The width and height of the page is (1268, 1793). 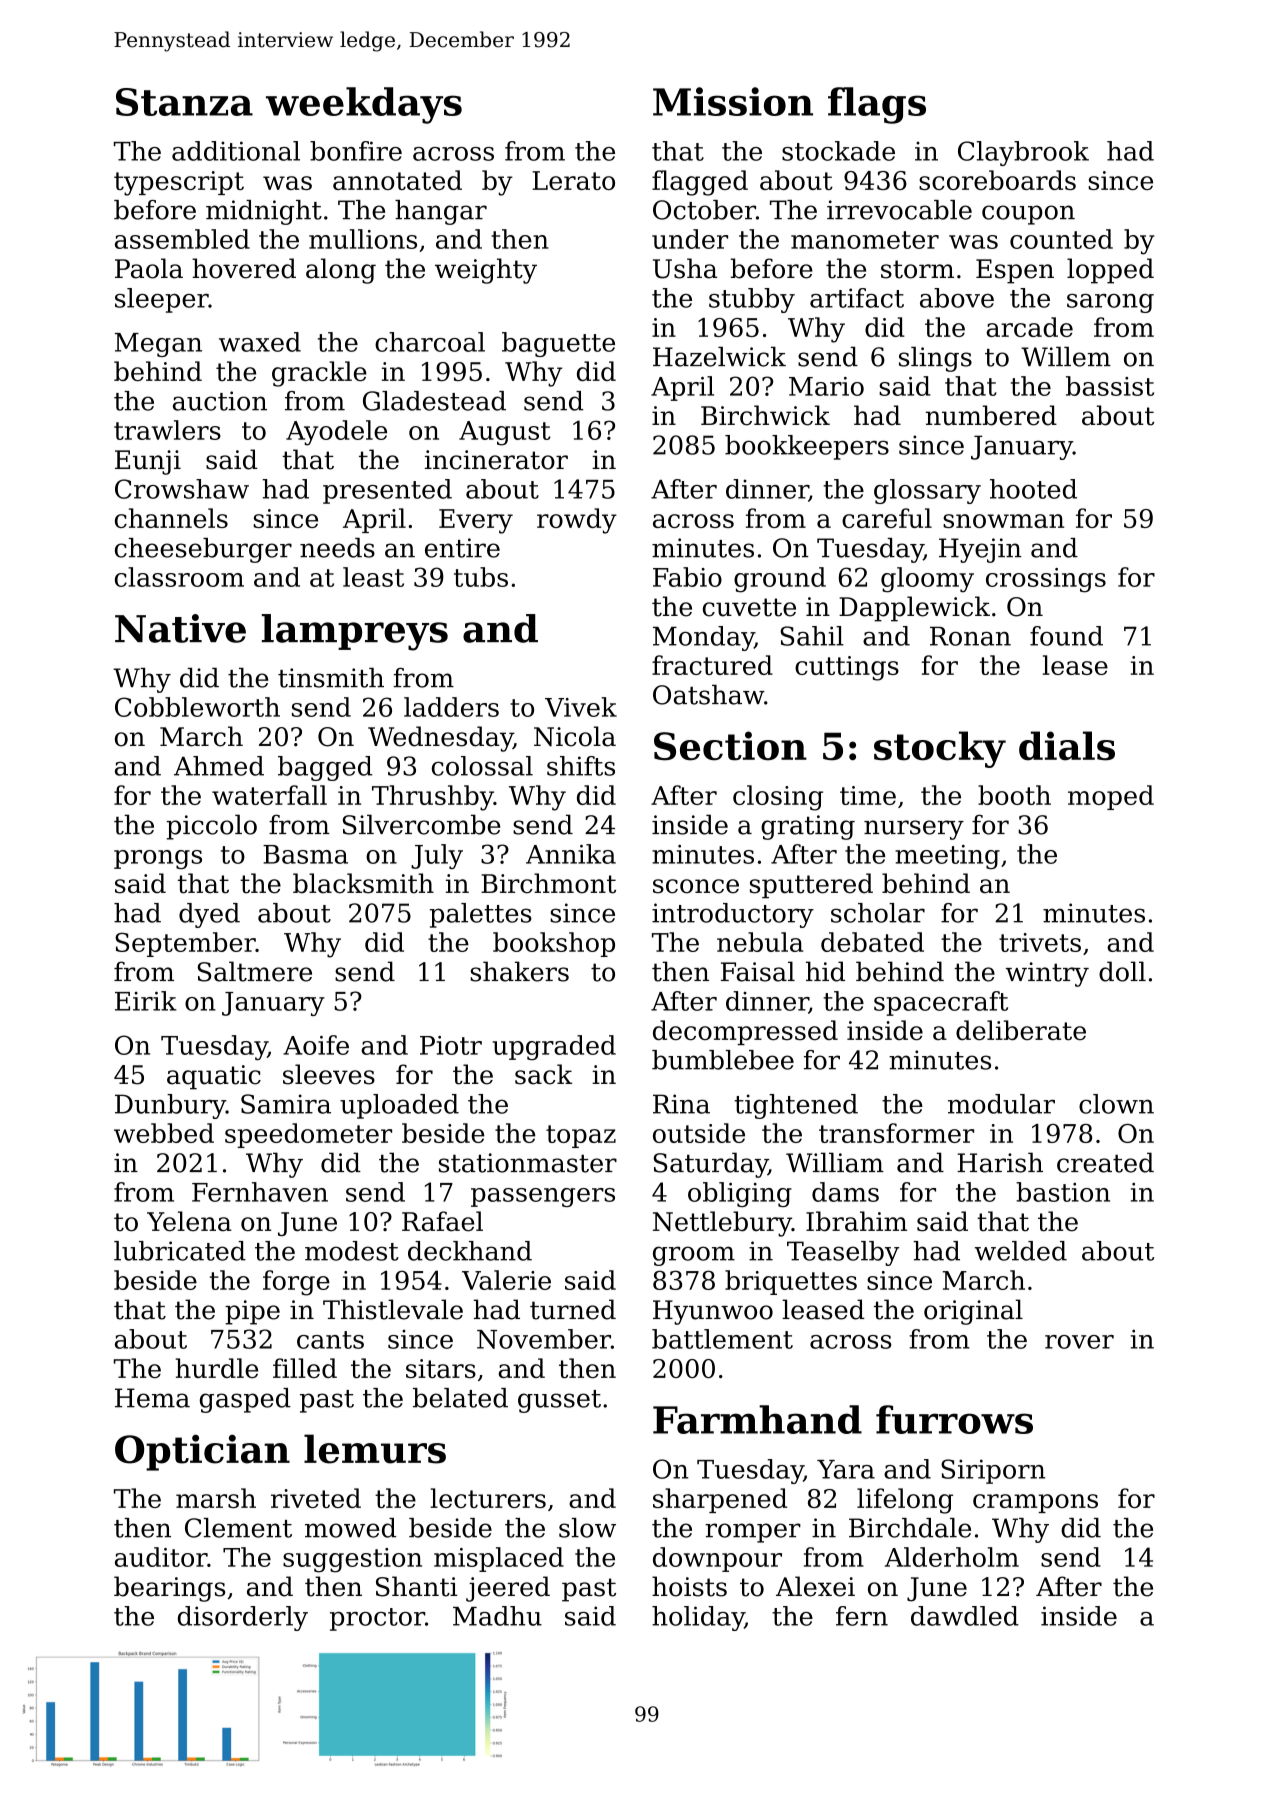 What do you see at coordinates (573, 1309) in the page?
I see `turned` at bounding box center [573, 1309].
